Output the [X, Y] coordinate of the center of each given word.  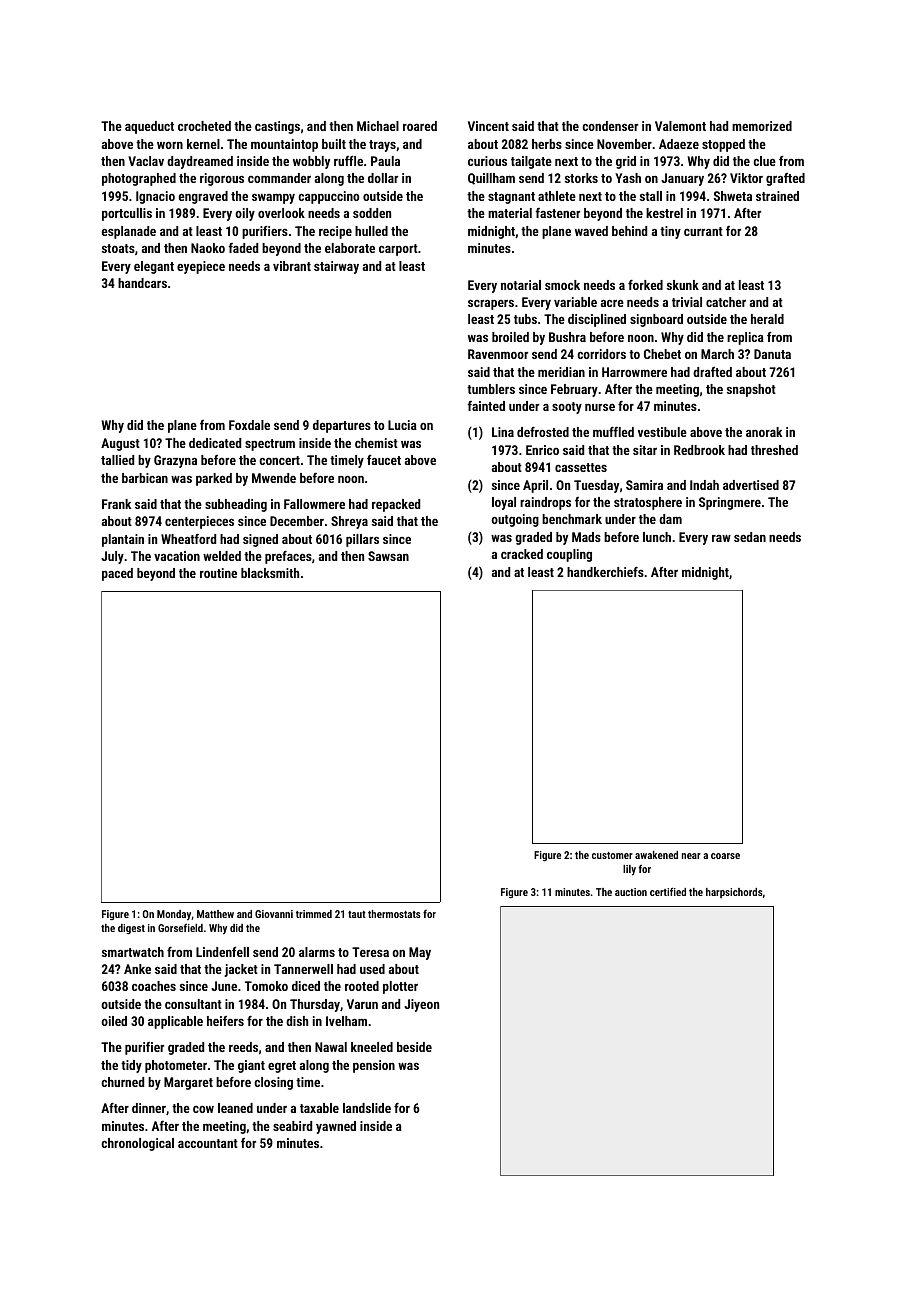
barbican [145, 478]
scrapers [491, 304]
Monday [174, 915]
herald [767, 319]
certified [668, 891]
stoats [118, 248]
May [420, 953]
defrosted [543, 432]
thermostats [394, 914]
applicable [175, 1022]
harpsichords [734, 893]
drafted [712, 372]
